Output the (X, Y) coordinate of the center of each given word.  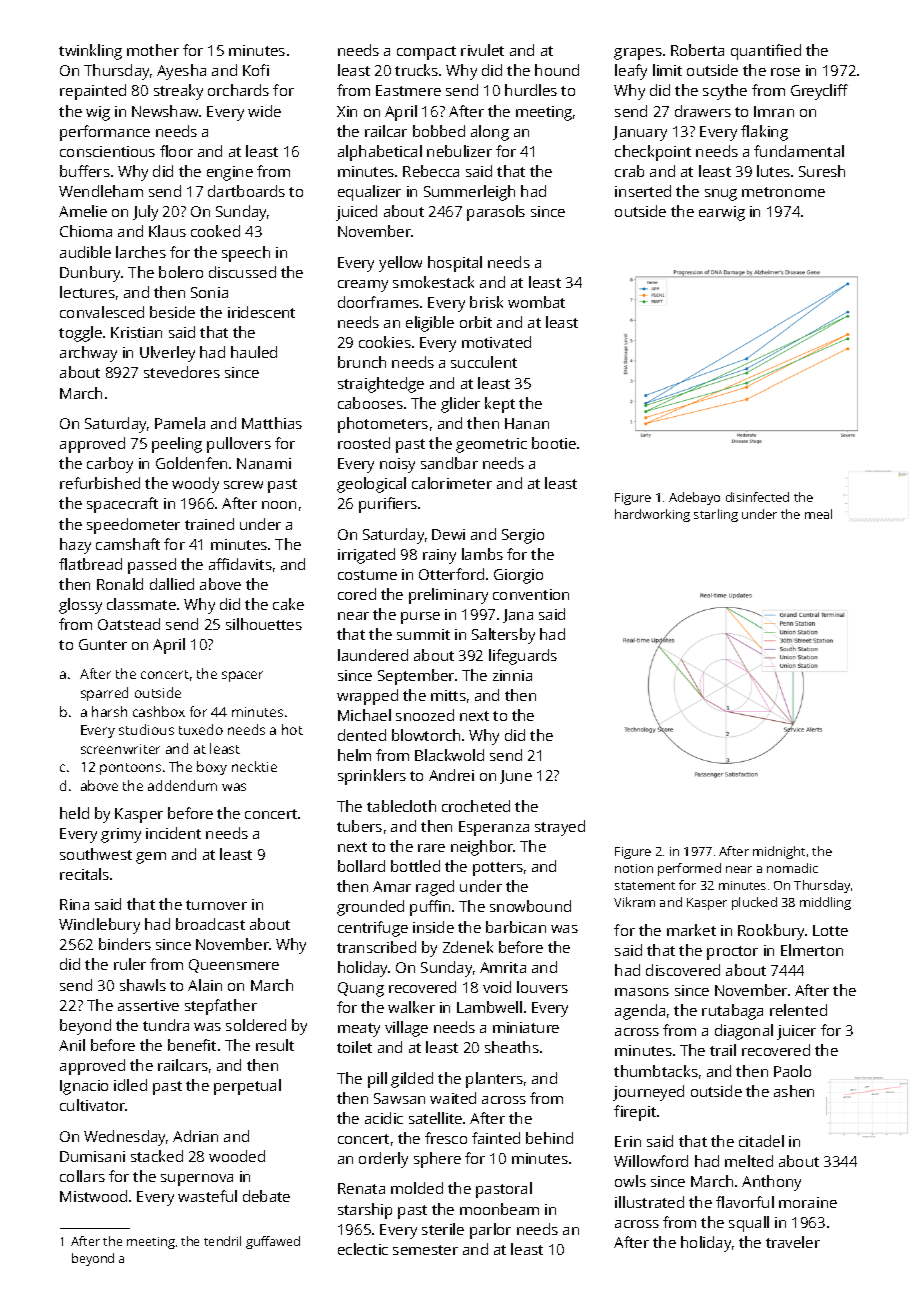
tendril (222, 1241)
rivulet (482, 50)
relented (798, 1010)
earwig (722, 213)
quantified (766, 52)
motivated (496, 342)
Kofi (256, 70)
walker (411, 1007)
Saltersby (503, 636)
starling (716, 515)
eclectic (363, 1249)
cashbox (159, 711)
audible (85, 252)
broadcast (210, 924)
